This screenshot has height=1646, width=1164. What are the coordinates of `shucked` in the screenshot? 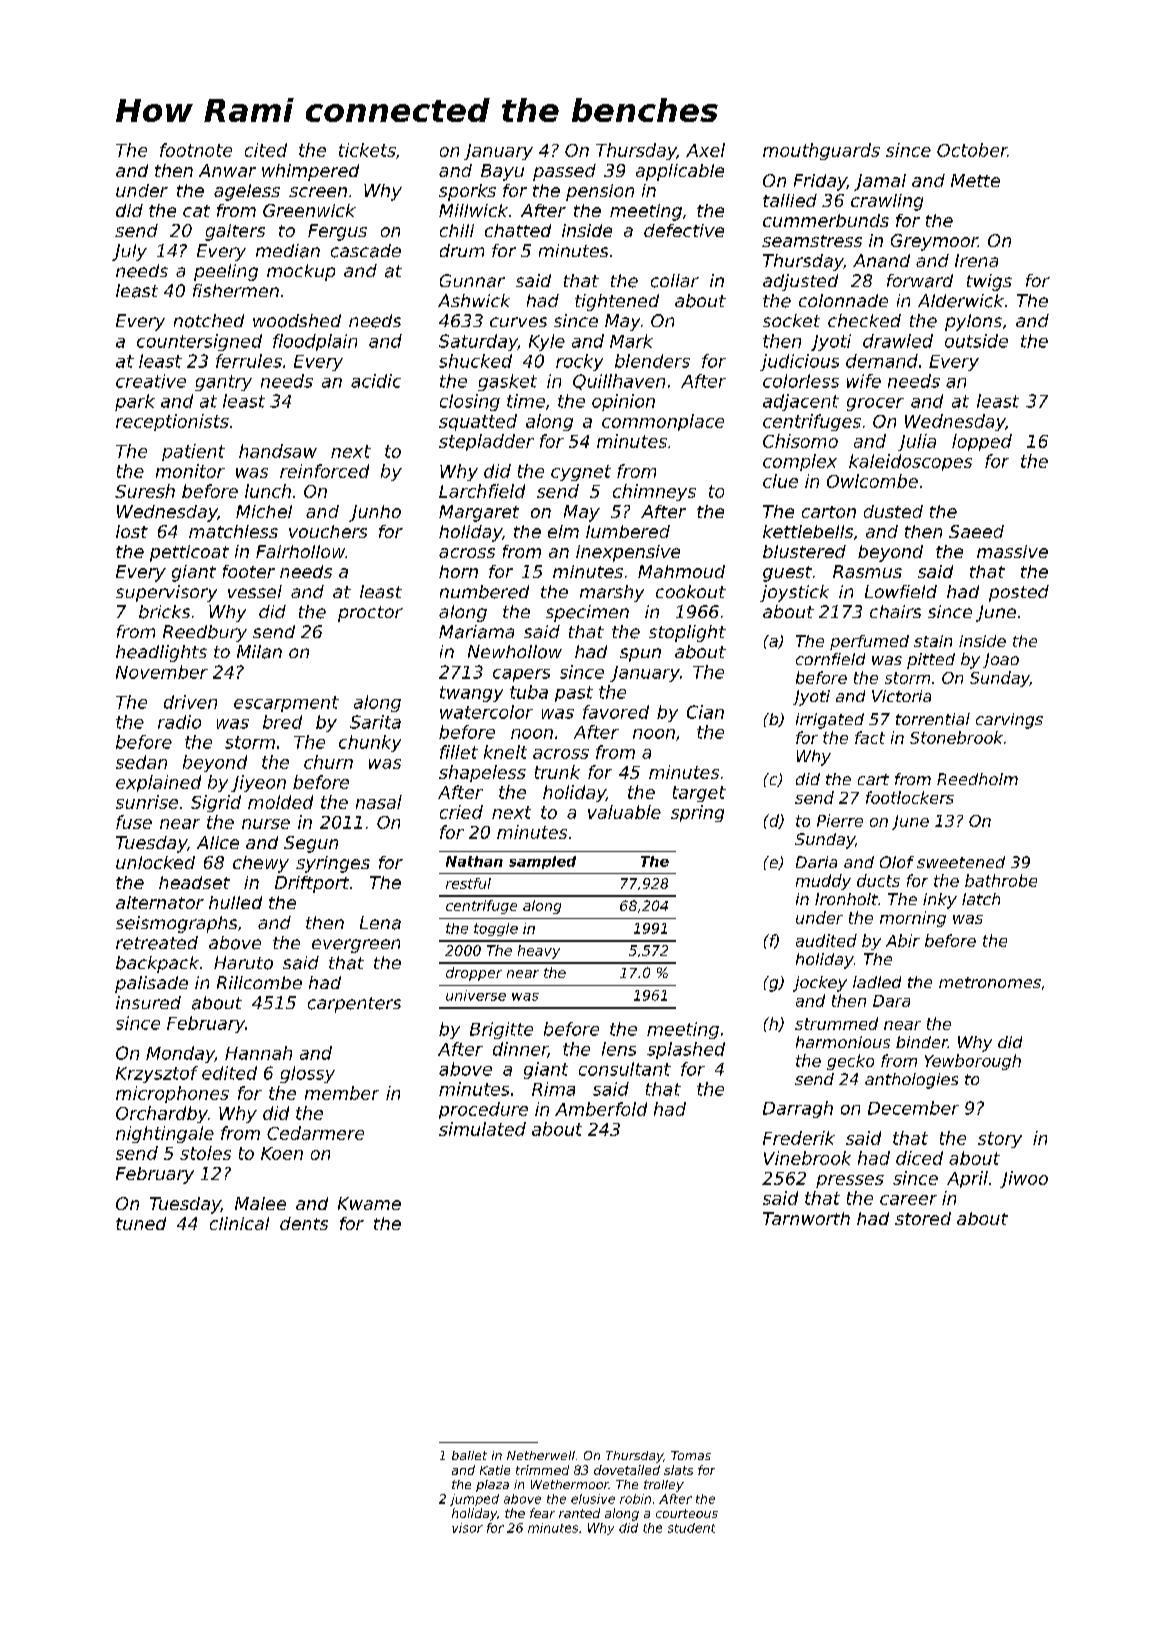 It's located at (475, 361).
